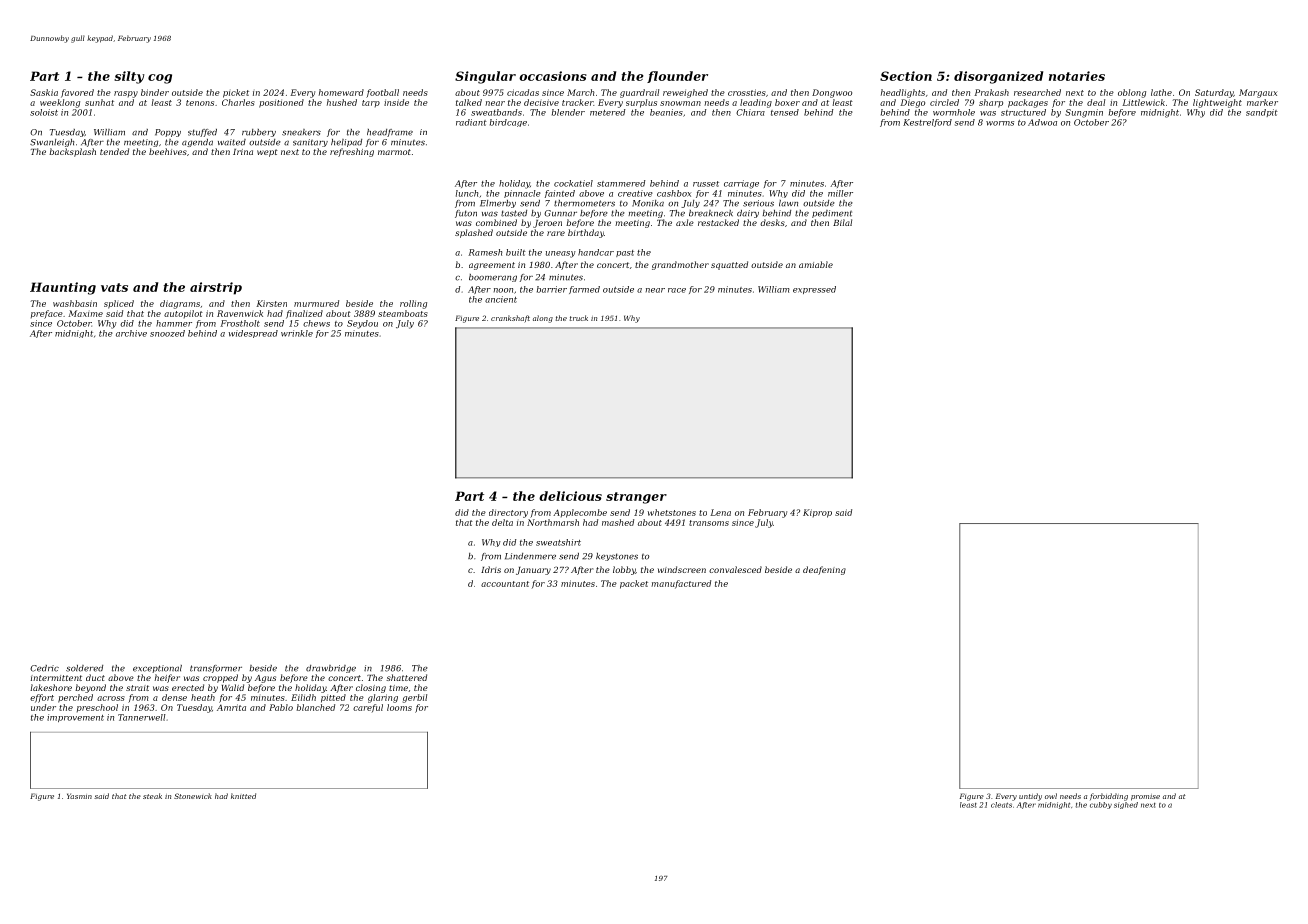 The height and width of the screenshot is (924, 1308). What do you see at coordinates (1030, 797) in the screenshot?
I see `untidy` at bounding box center [1030, 797].
